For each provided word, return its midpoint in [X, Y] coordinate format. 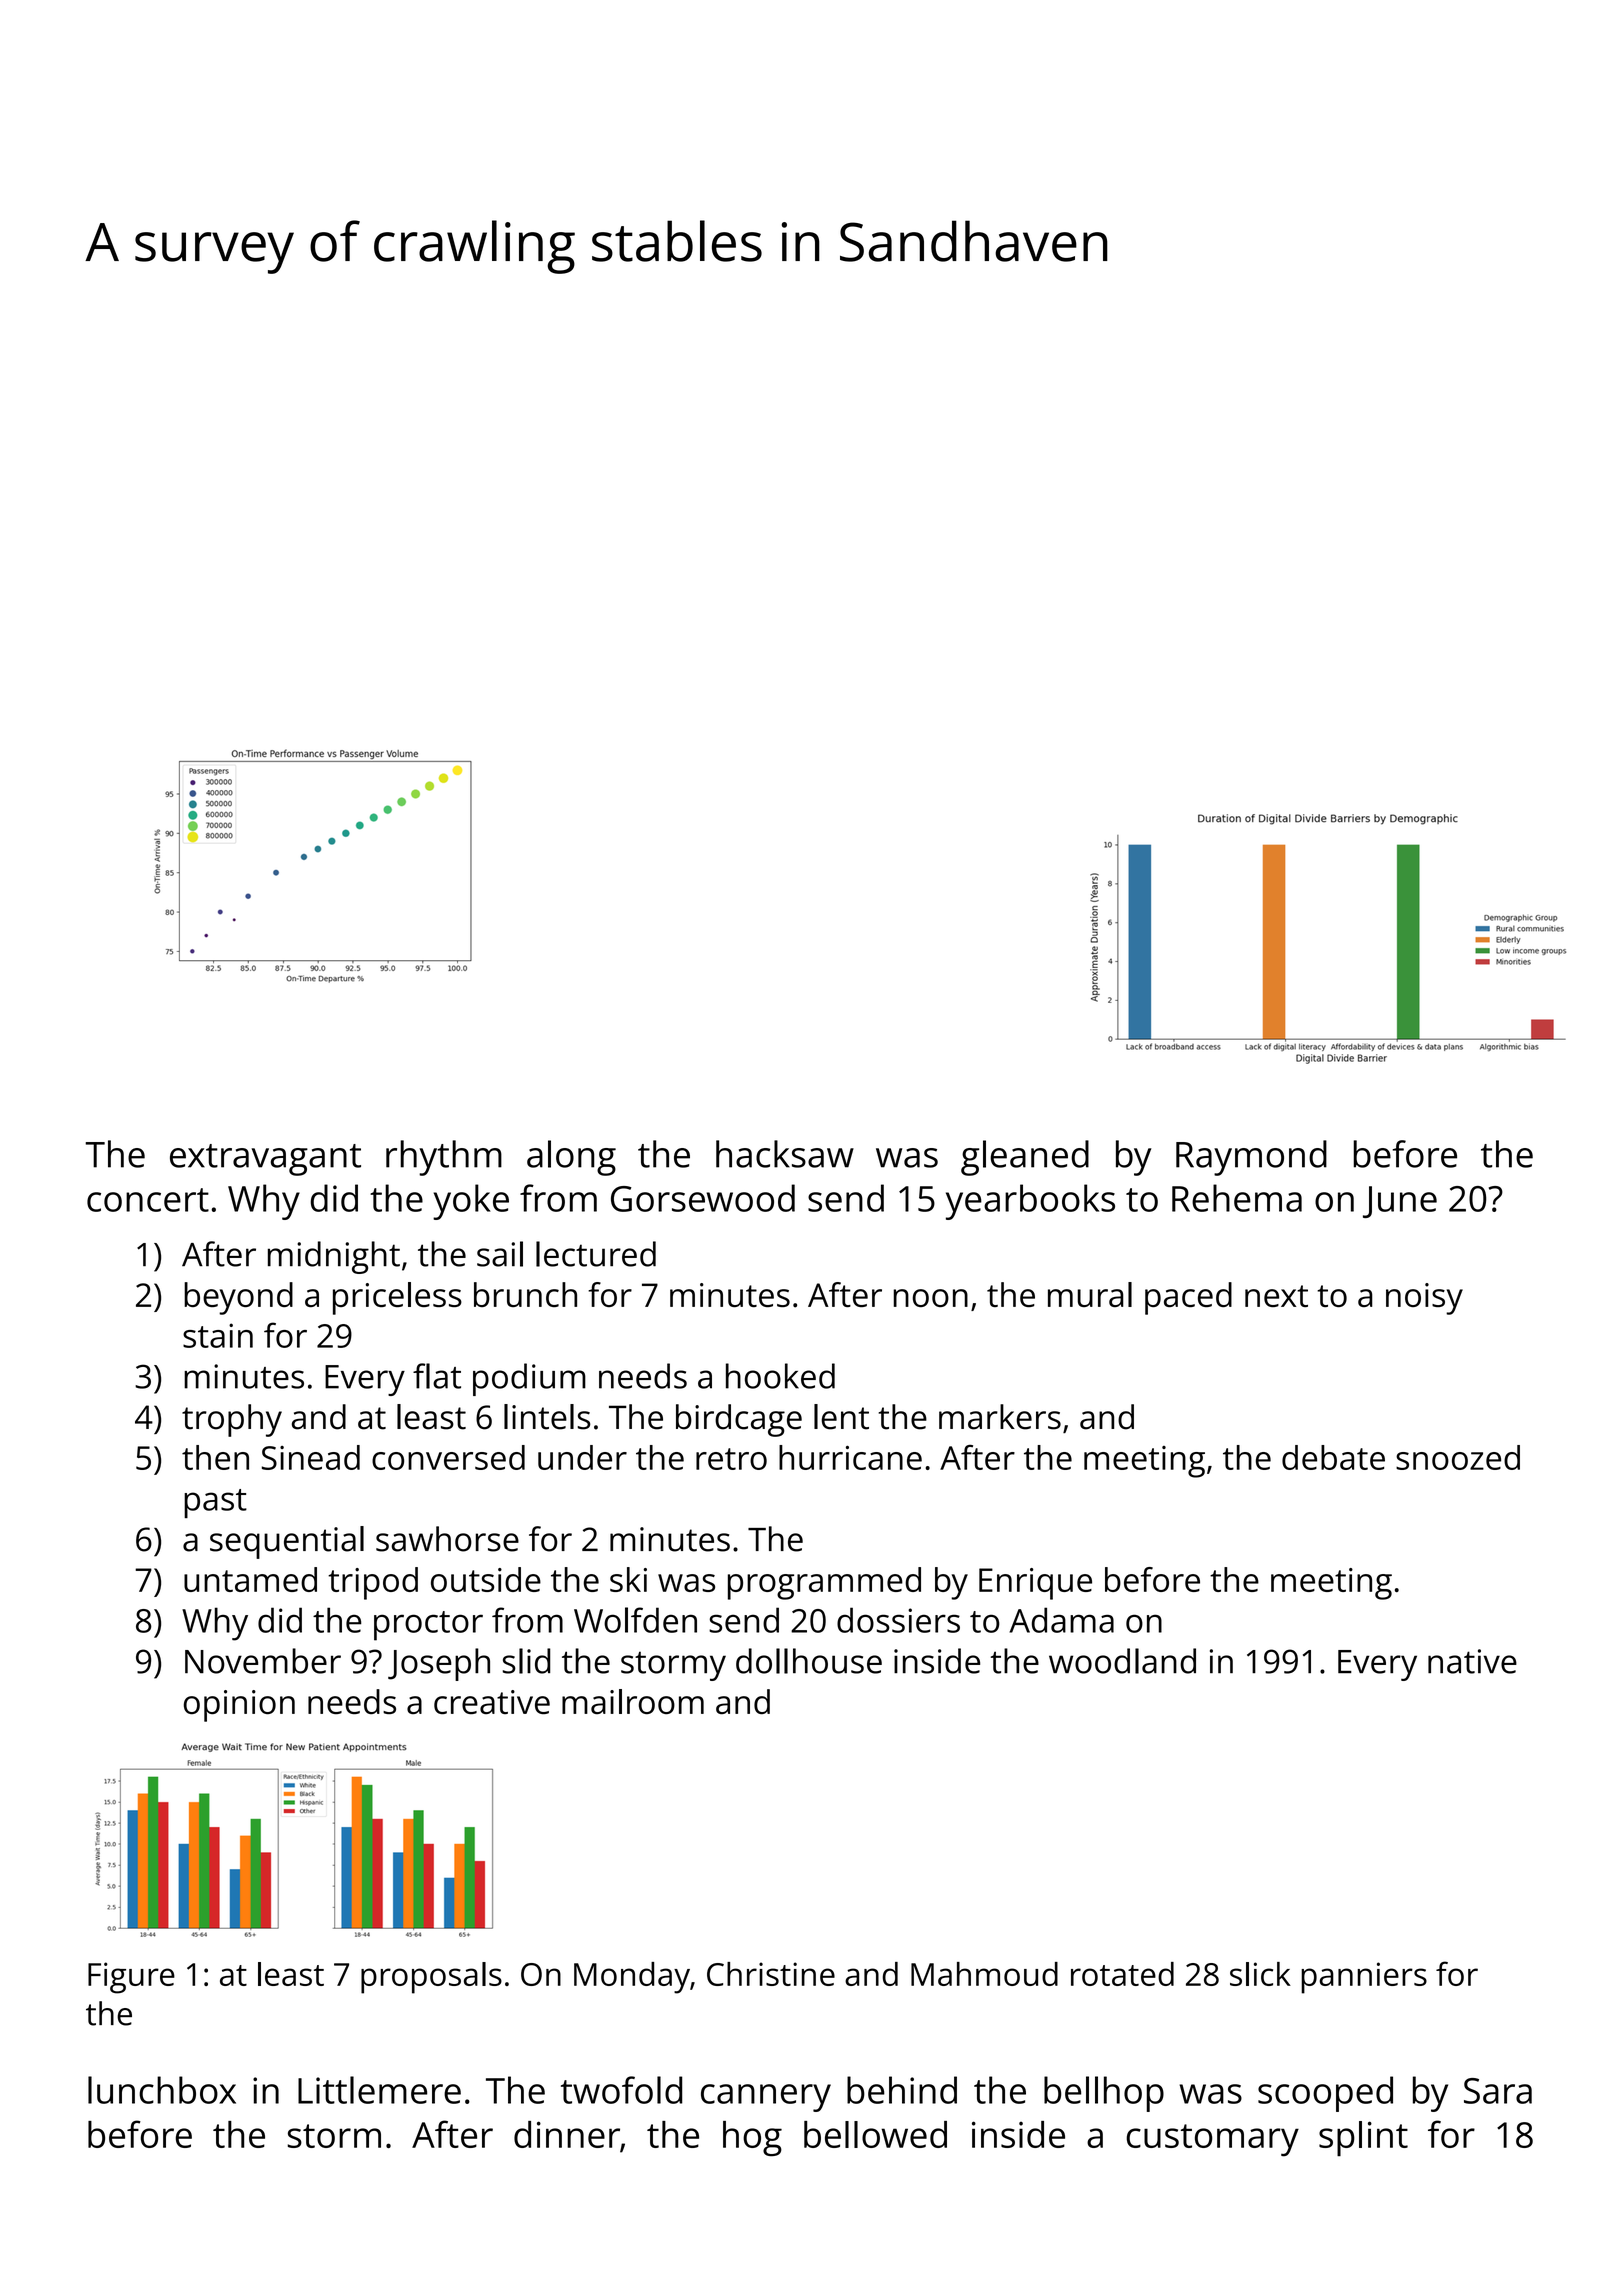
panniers [1364, 1978]
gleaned [1025, 1158]
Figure [131, 1978]
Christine [771, 1974]
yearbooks [1030, 1202]
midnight [334, 1257]
